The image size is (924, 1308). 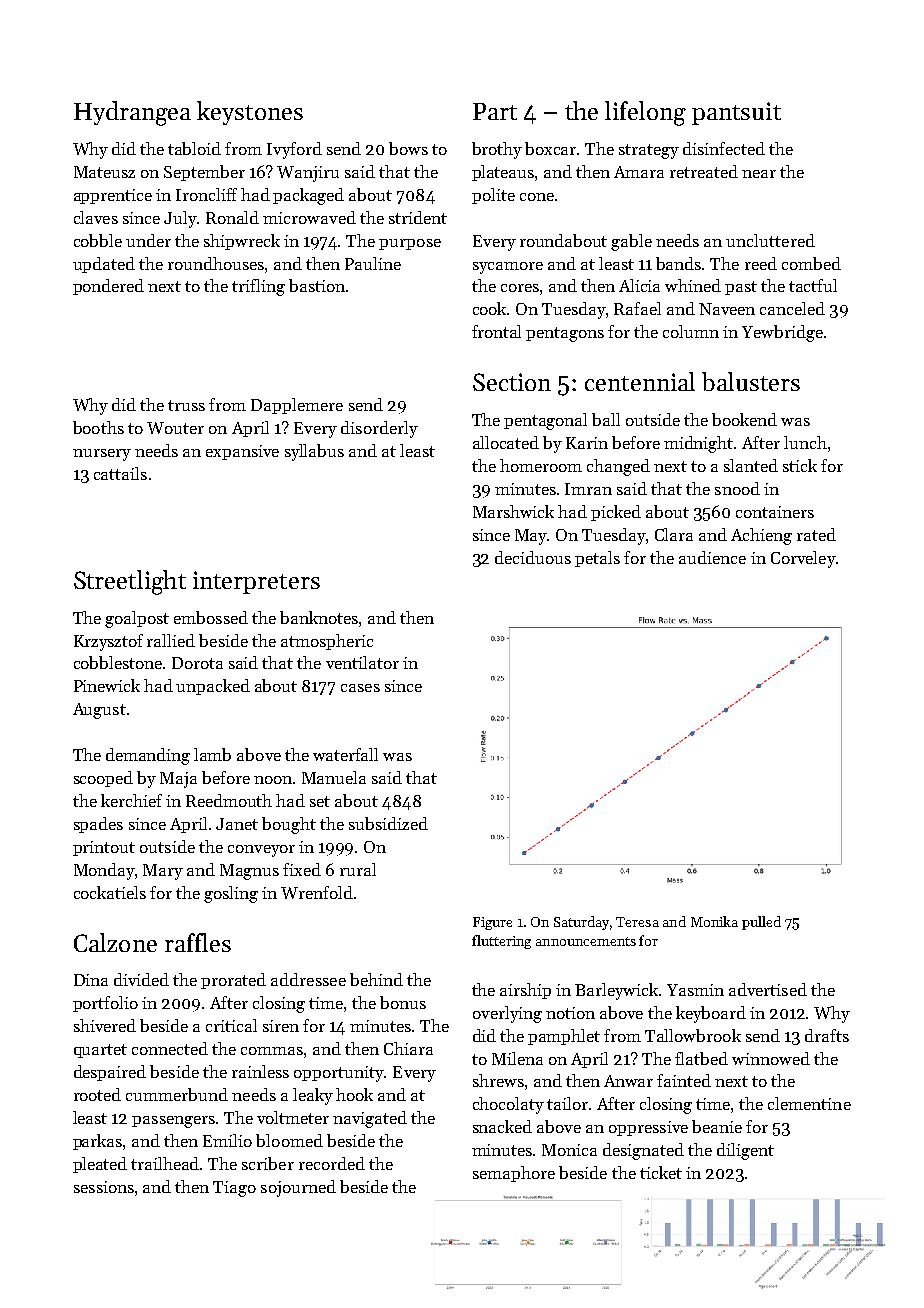 I want to click on Ronald, so click(x=232, y=217).
